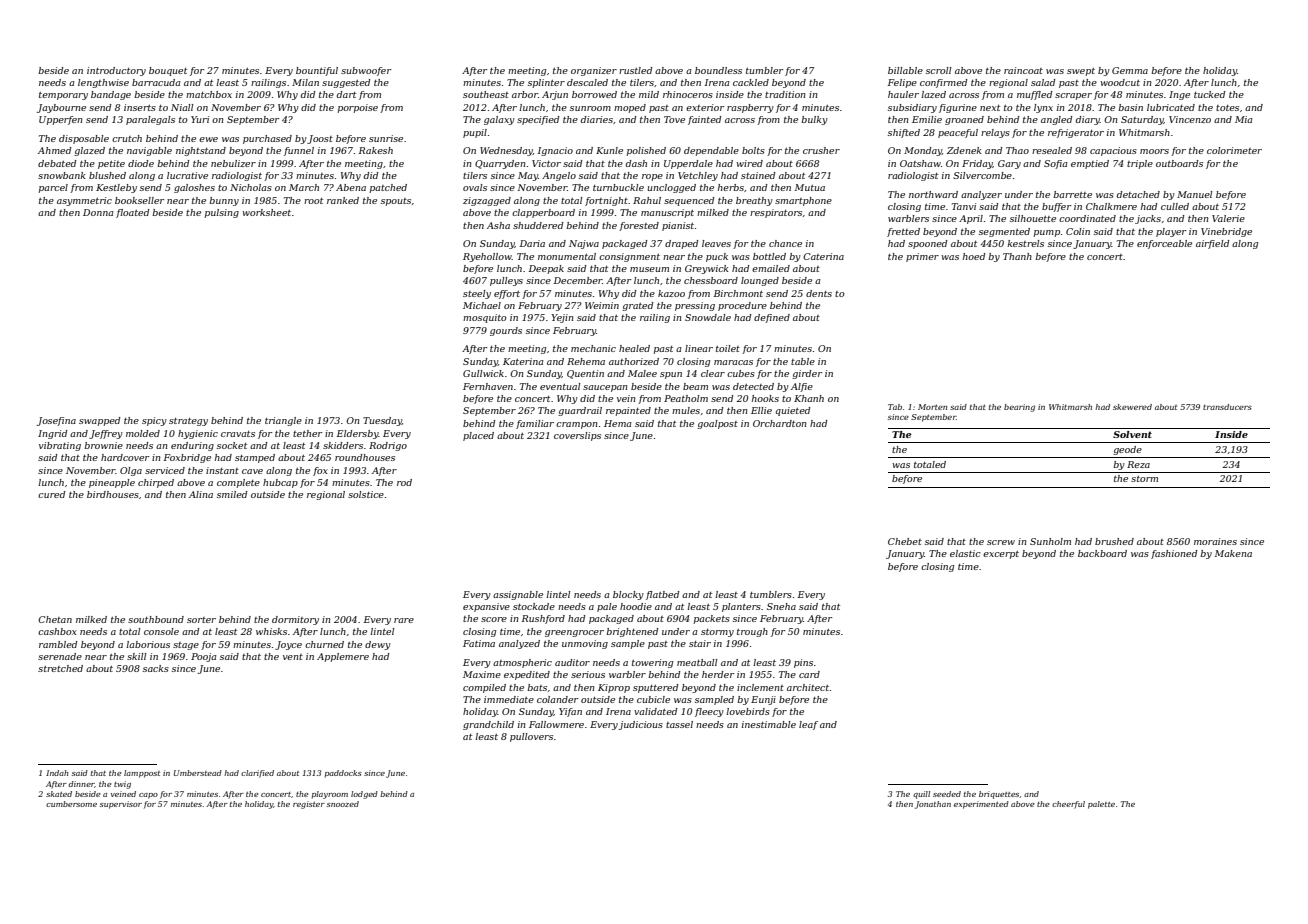  What do you see at coordinates (487, 201) in the screenshot?
I see `zigzagged` at bounding box center [487, 201].
